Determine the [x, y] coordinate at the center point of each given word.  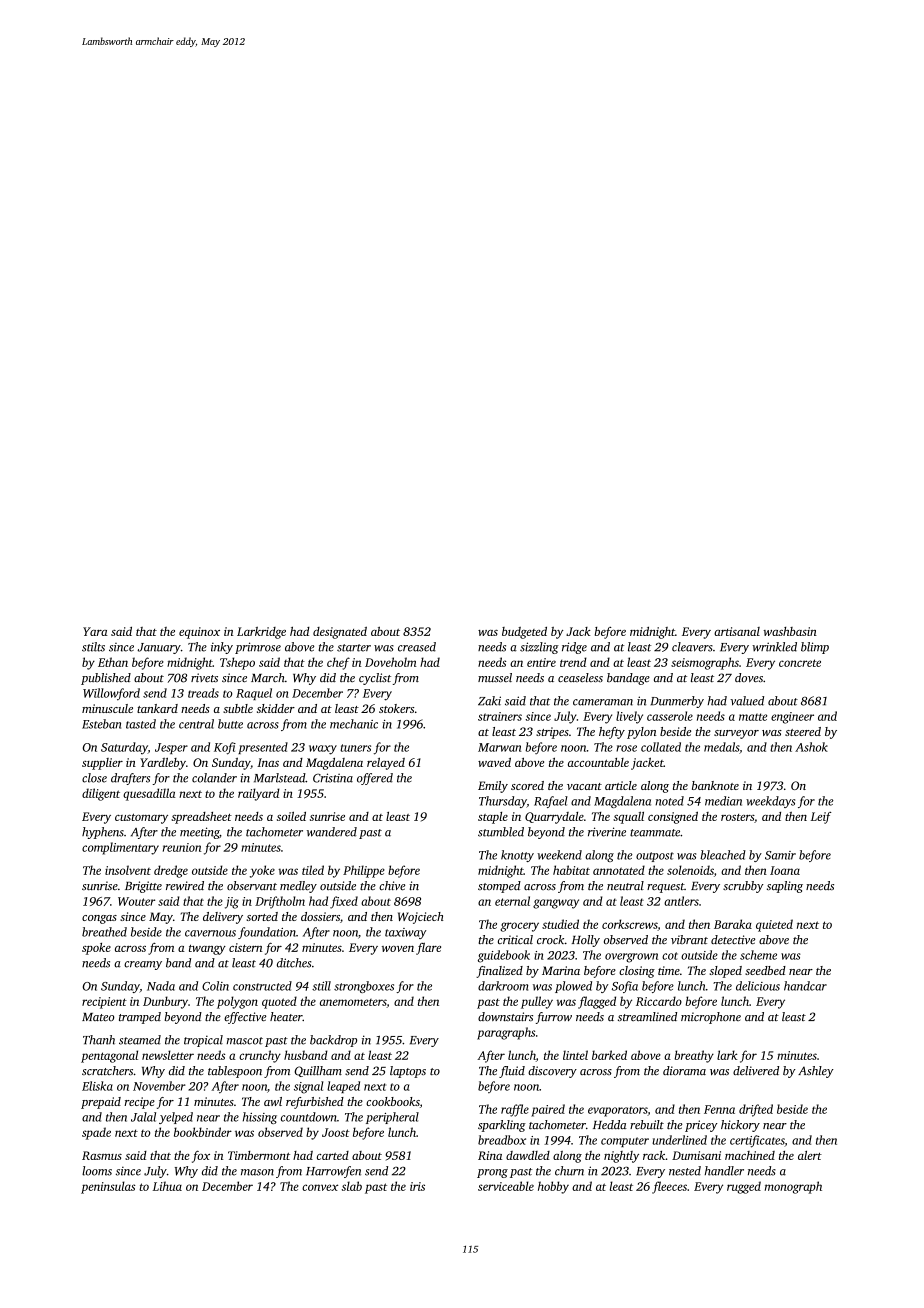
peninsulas [108, 1187]
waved [494, 762]
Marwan [499, 747]
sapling [785, 887]
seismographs [705, 663]
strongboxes [364, 987]
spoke [96, 949]
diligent [101, 794]
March [268, 677]
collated [661, 747]
